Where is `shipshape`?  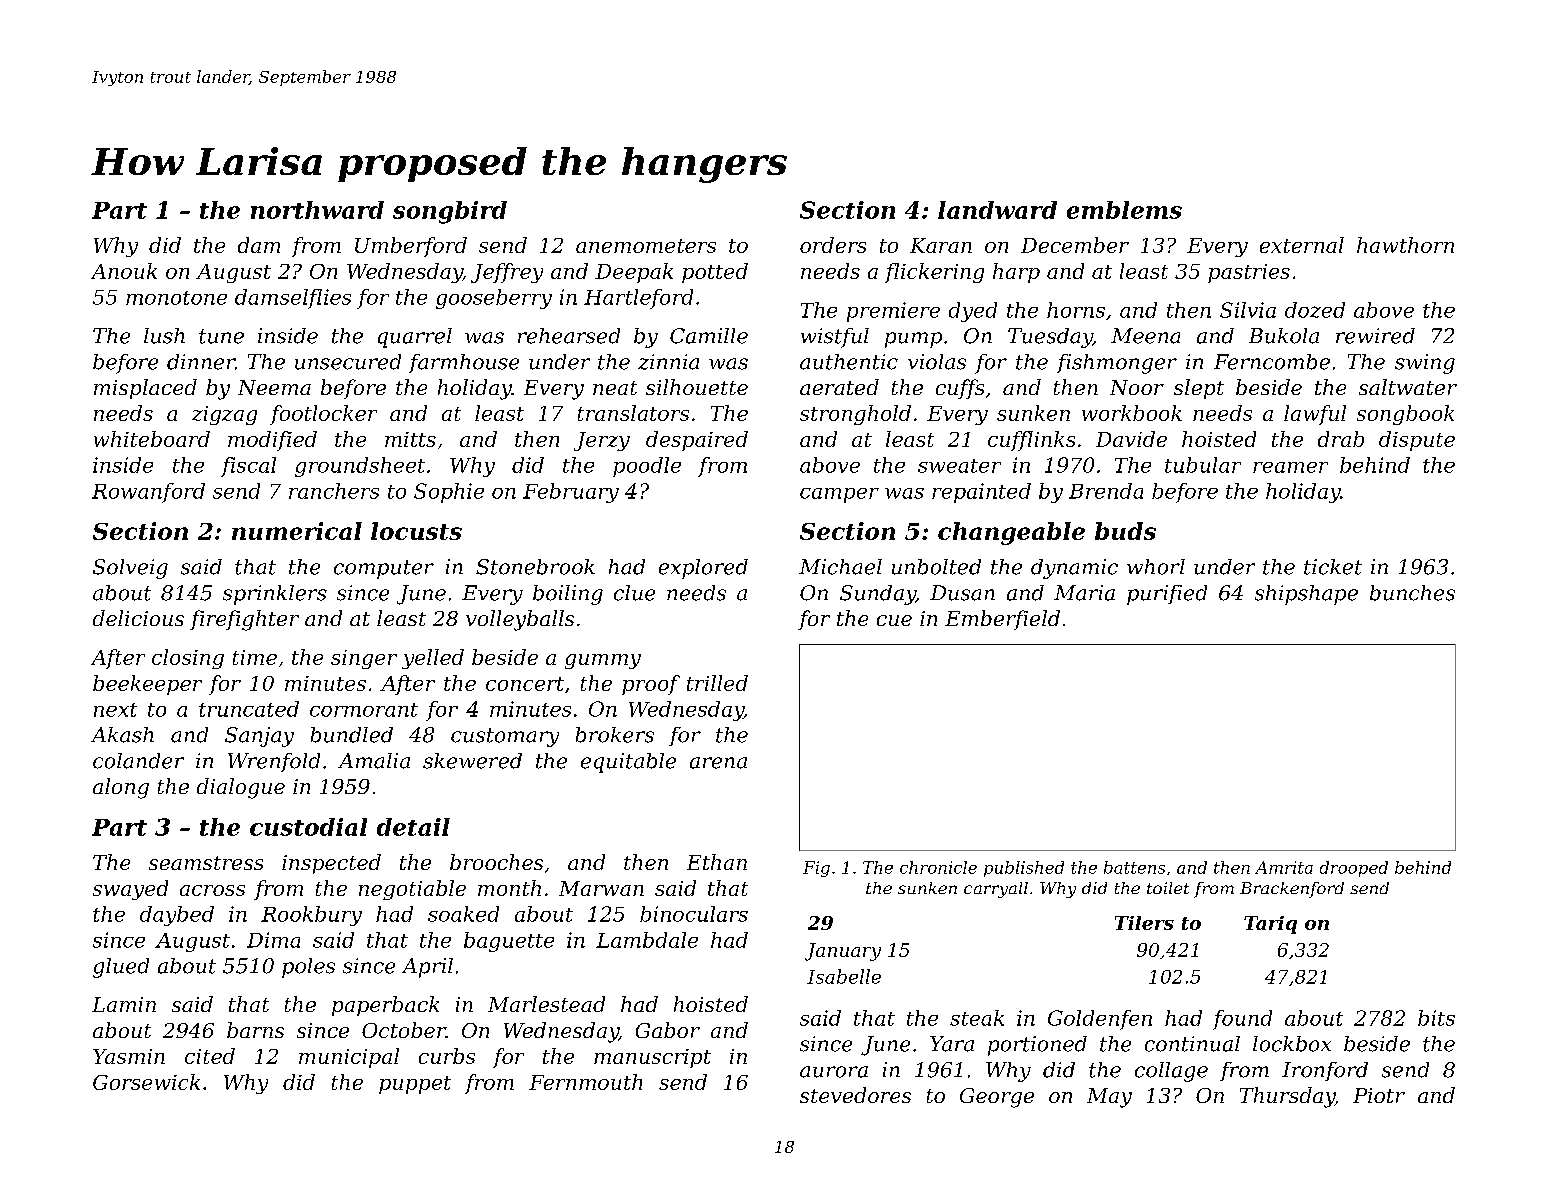
shipshape is located at coordinates (1306, 595).
